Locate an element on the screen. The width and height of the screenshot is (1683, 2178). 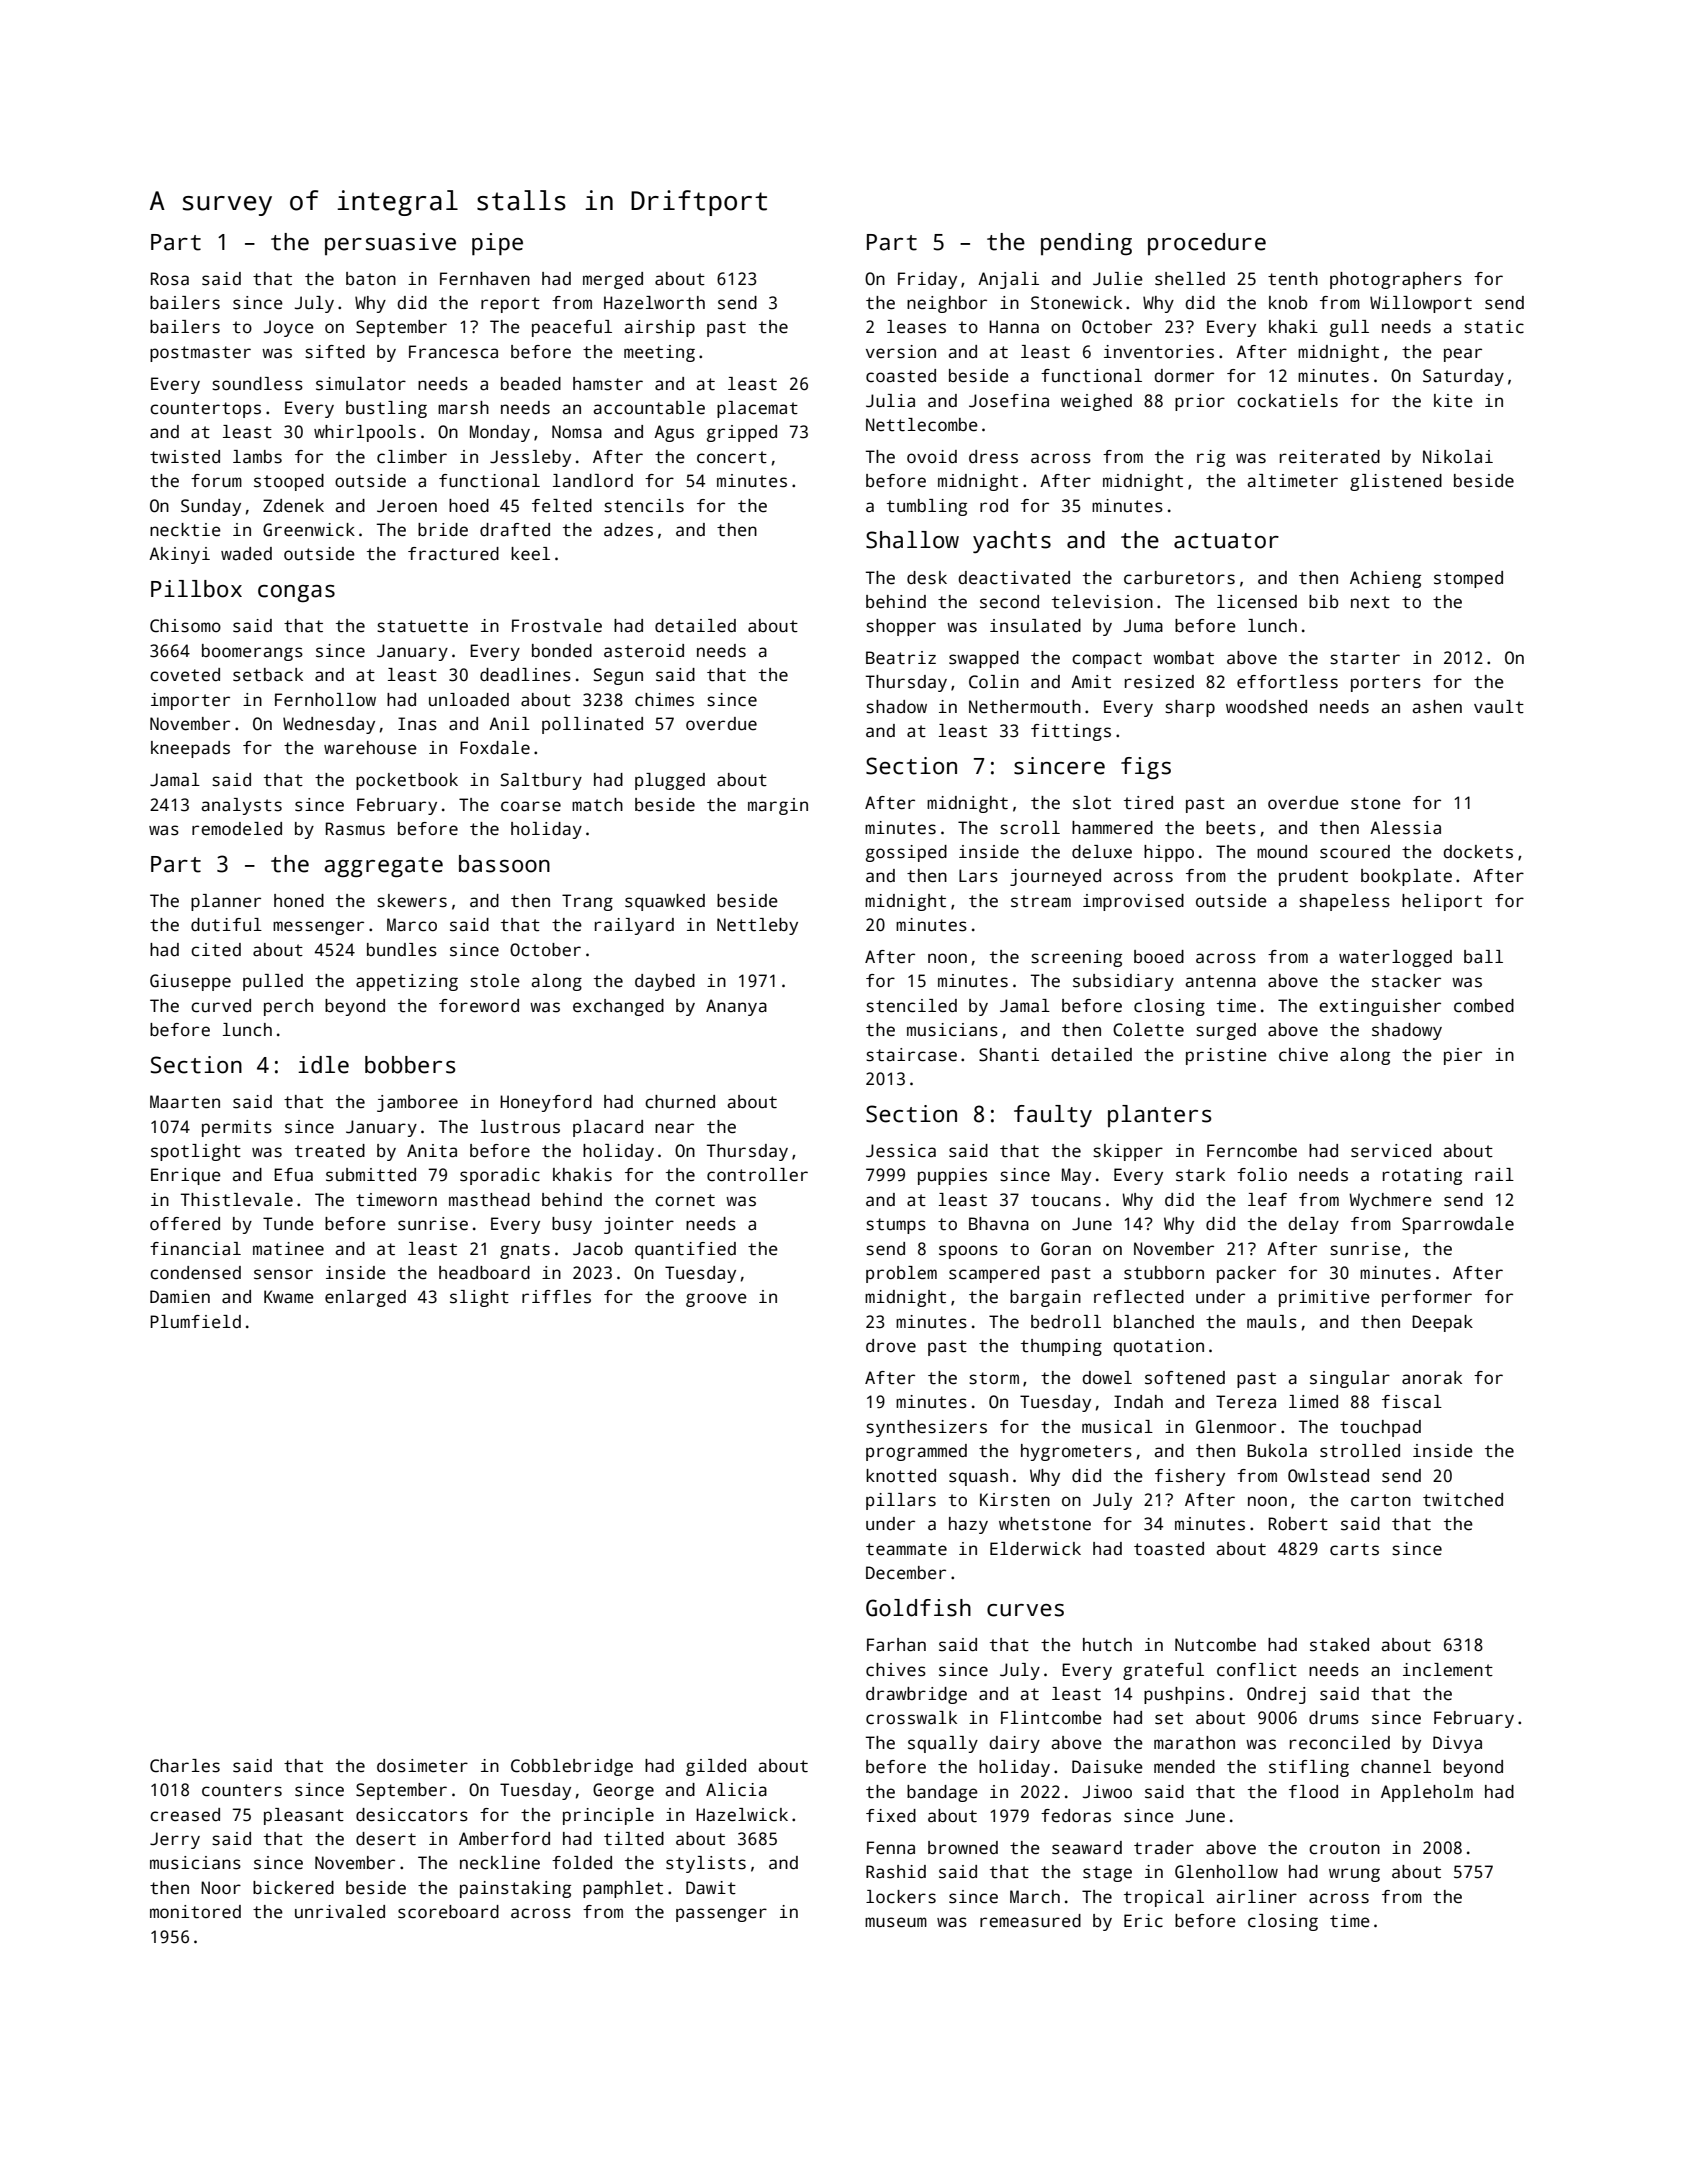
photographers is located at coordinates (1396, 280).
